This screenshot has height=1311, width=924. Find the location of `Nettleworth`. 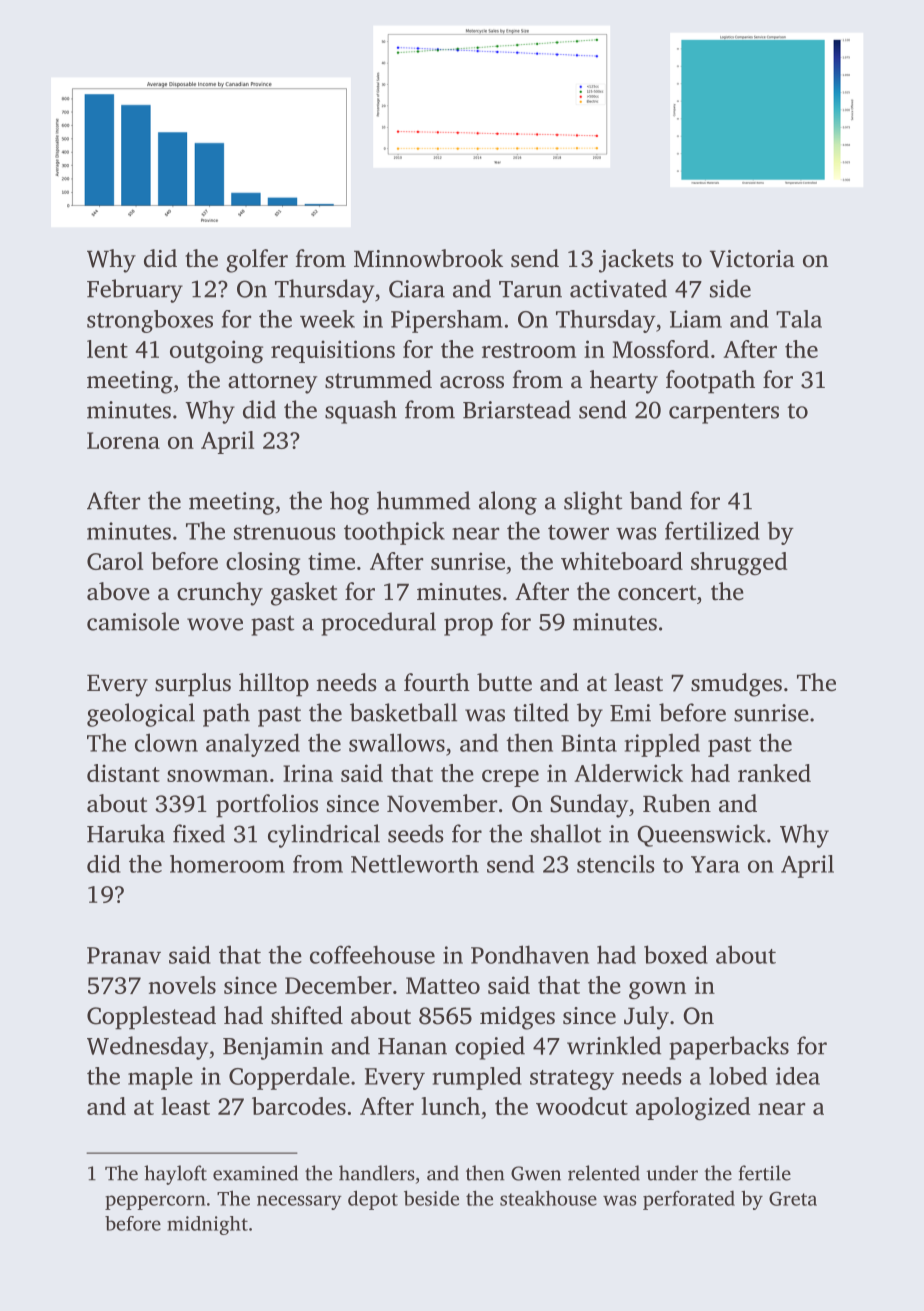

Nettleworth is located at coordinates (415, 864).
